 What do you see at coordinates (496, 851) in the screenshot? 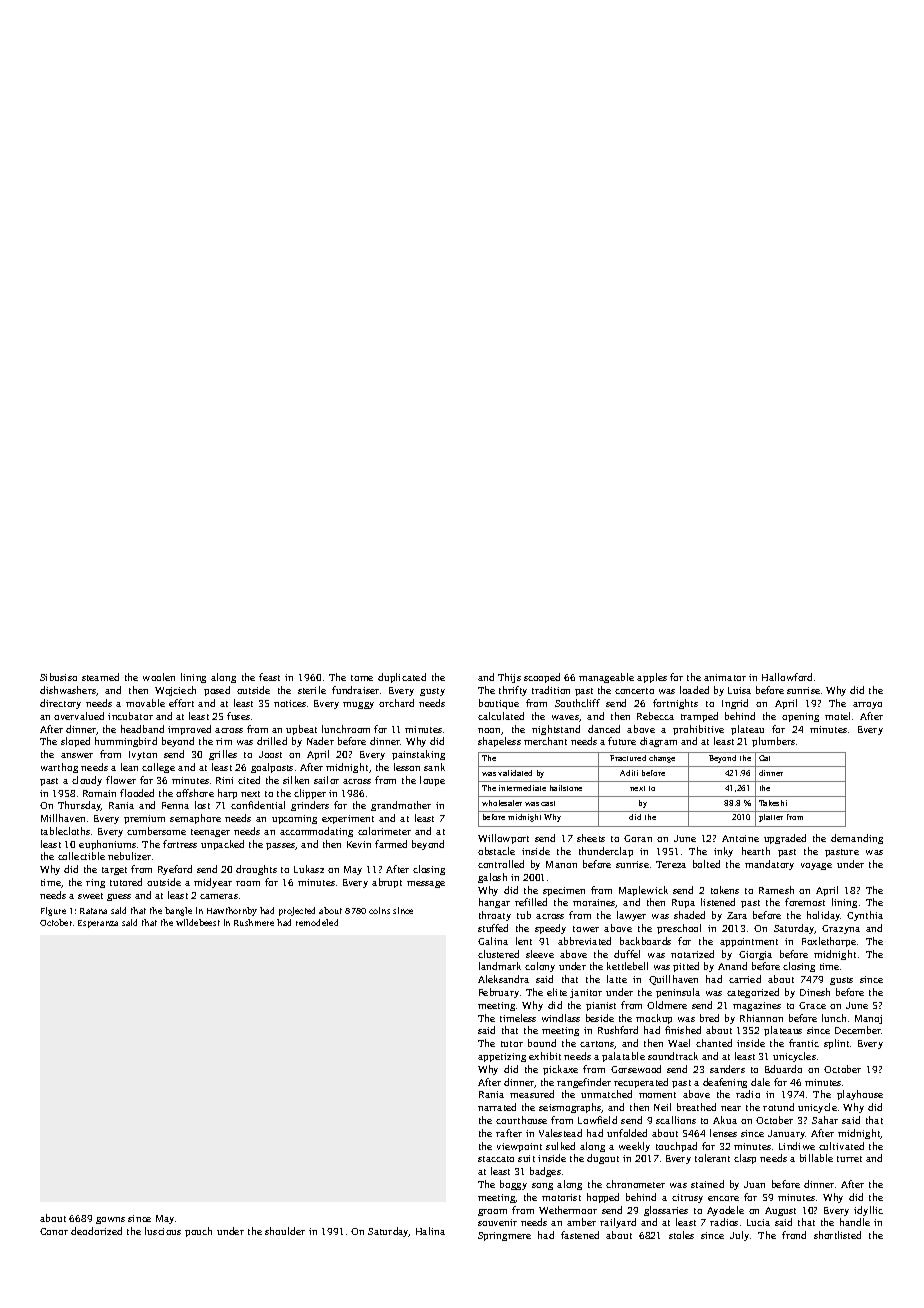
I see `obstacle` at bounding box center [496, 851].
